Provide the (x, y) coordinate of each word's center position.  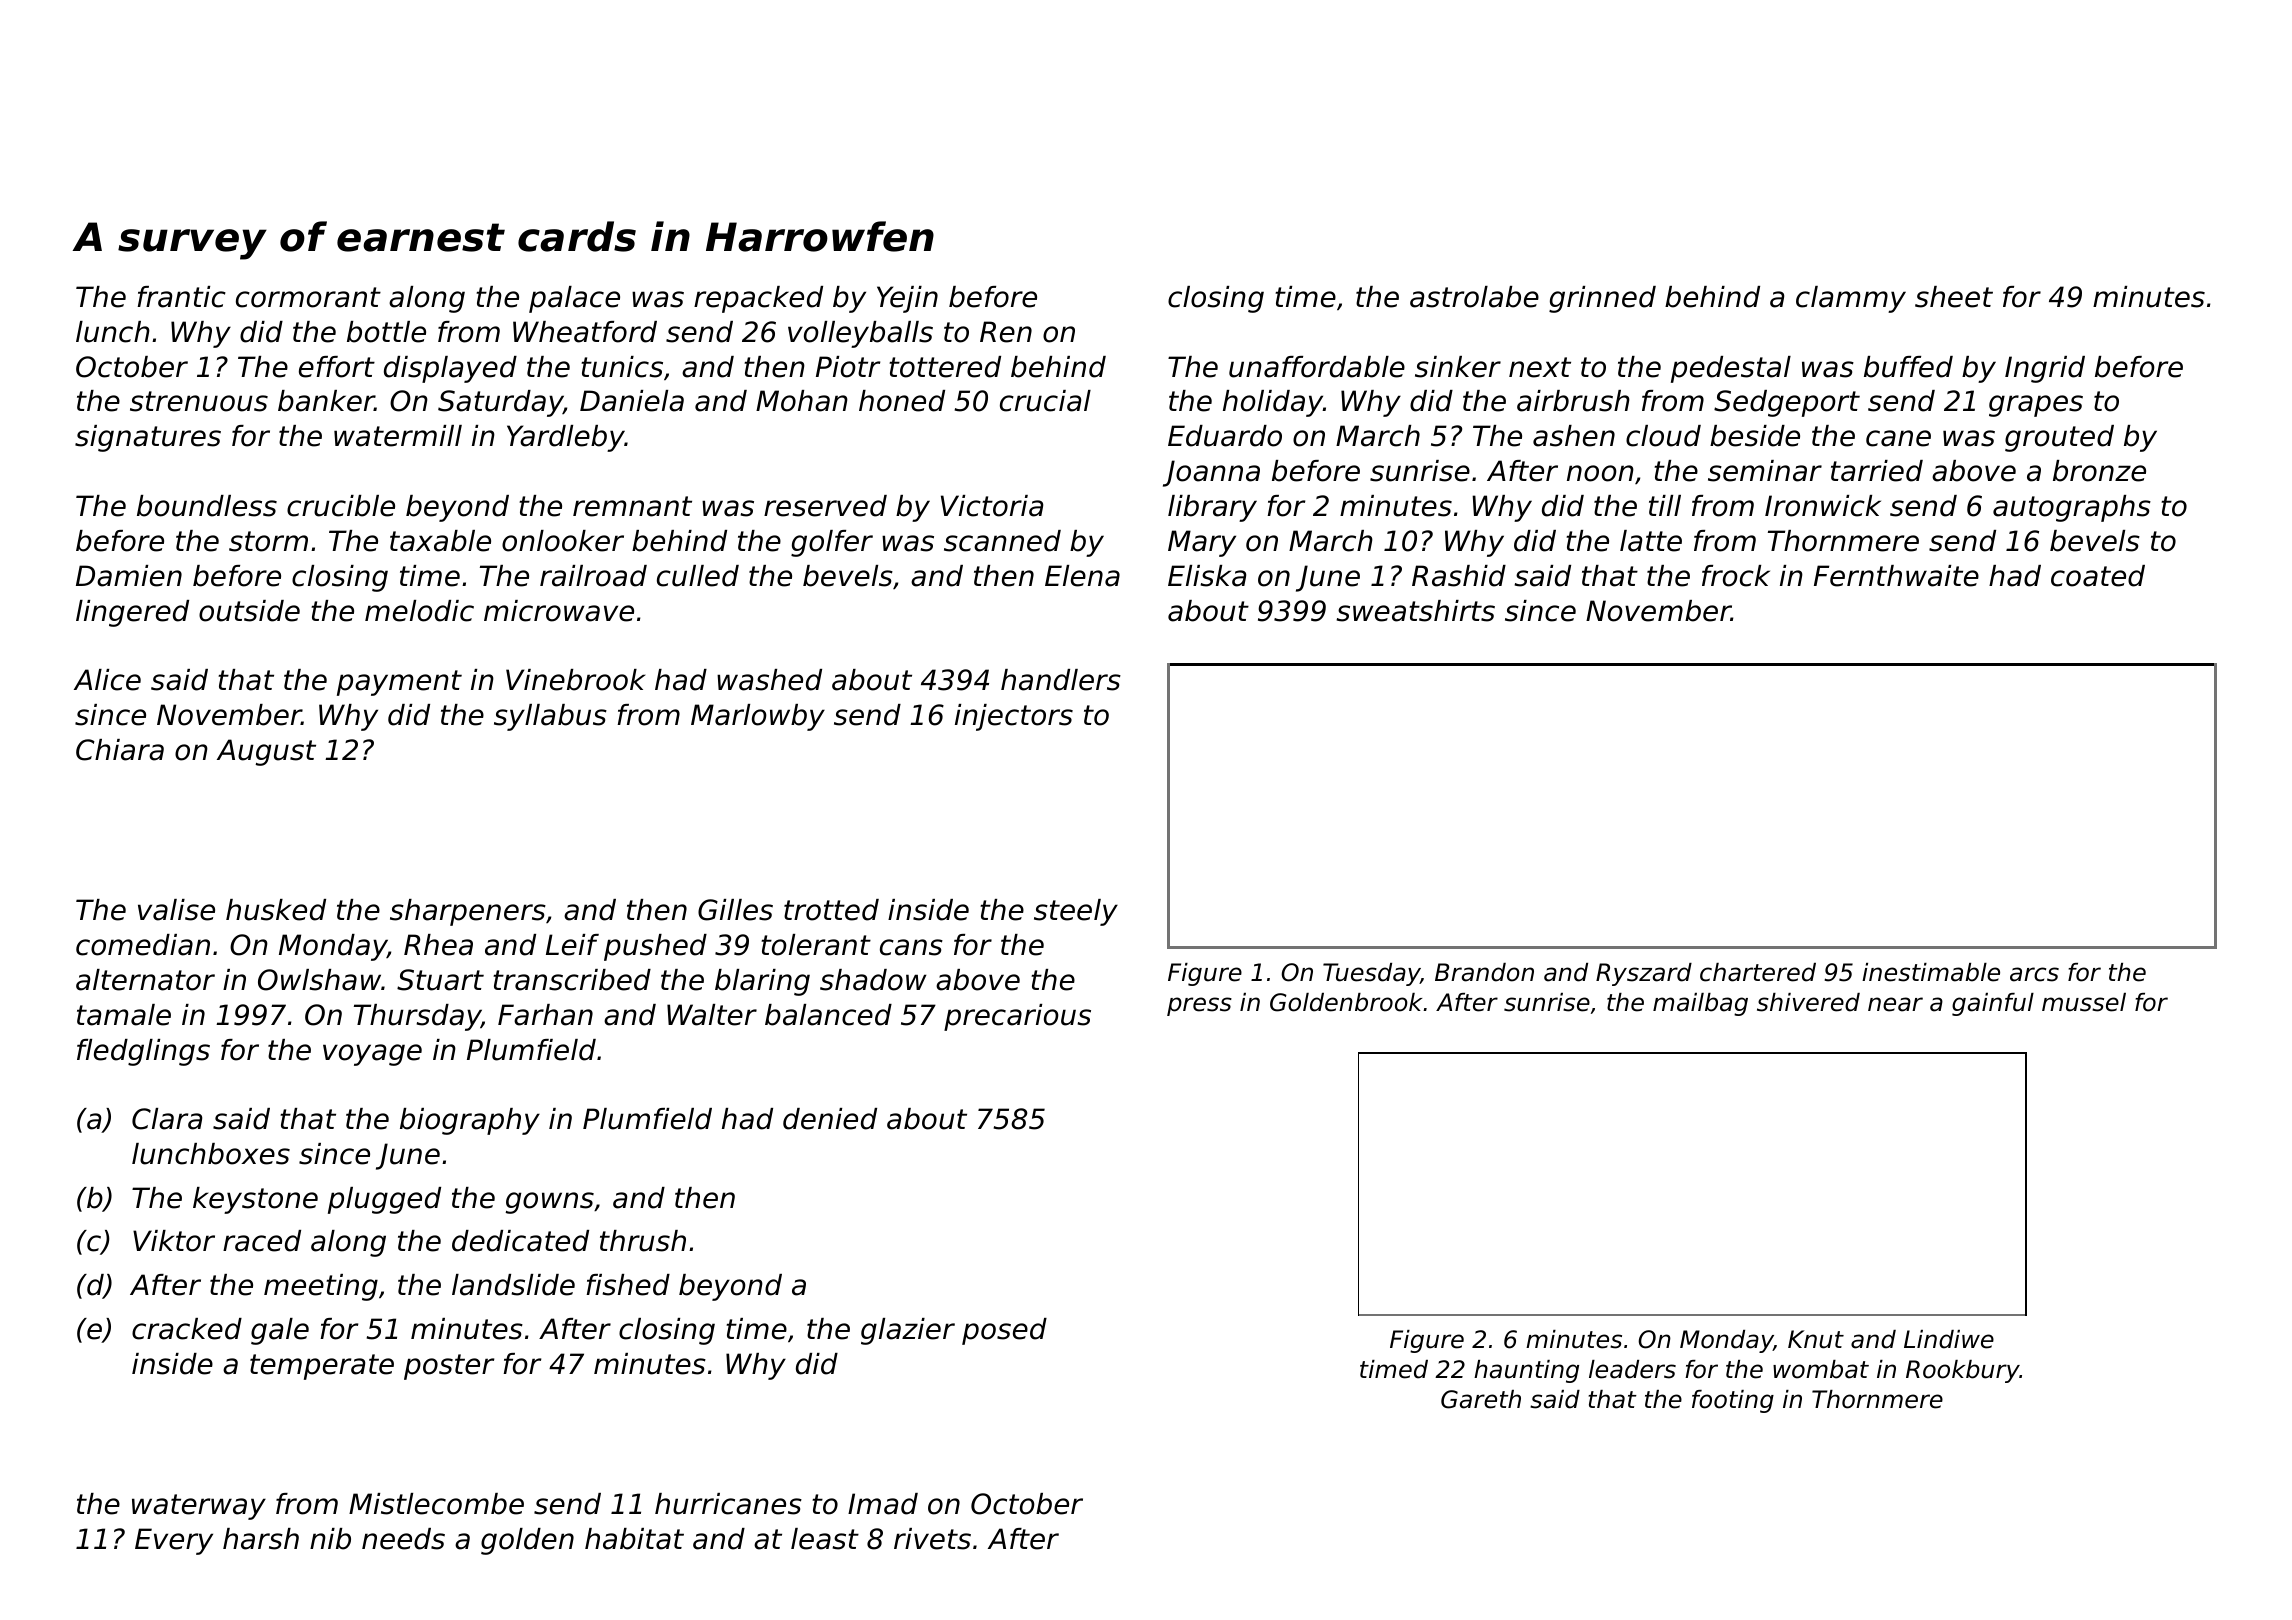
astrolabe (1474, 297)
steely (1076, 912)
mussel (2084, 1002)
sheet (1954, 297)
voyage (372, 1055)
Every (174, 1541)
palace (574, 299)
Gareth (1481, 1399)
